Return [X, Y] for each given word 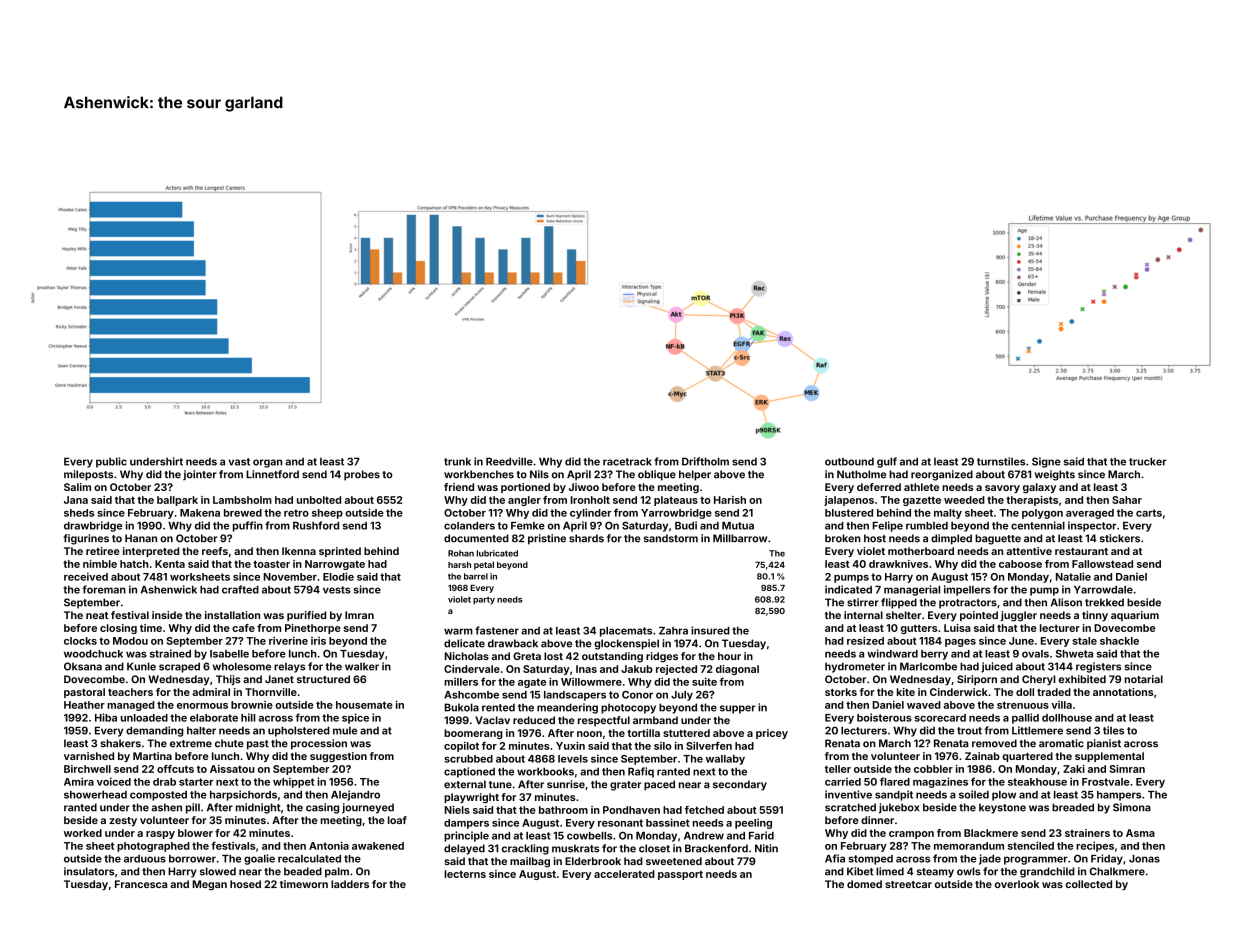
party [484, 601]
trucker [1148, 461]
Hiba [106, 717]
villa [1061, 705]
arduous [145, 859]
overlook [1017, 884]
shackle [1119, 641]
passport [680, 875]
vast [239, 462]
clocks [80, 641]
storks [841, 692]
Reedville [509, 461]
